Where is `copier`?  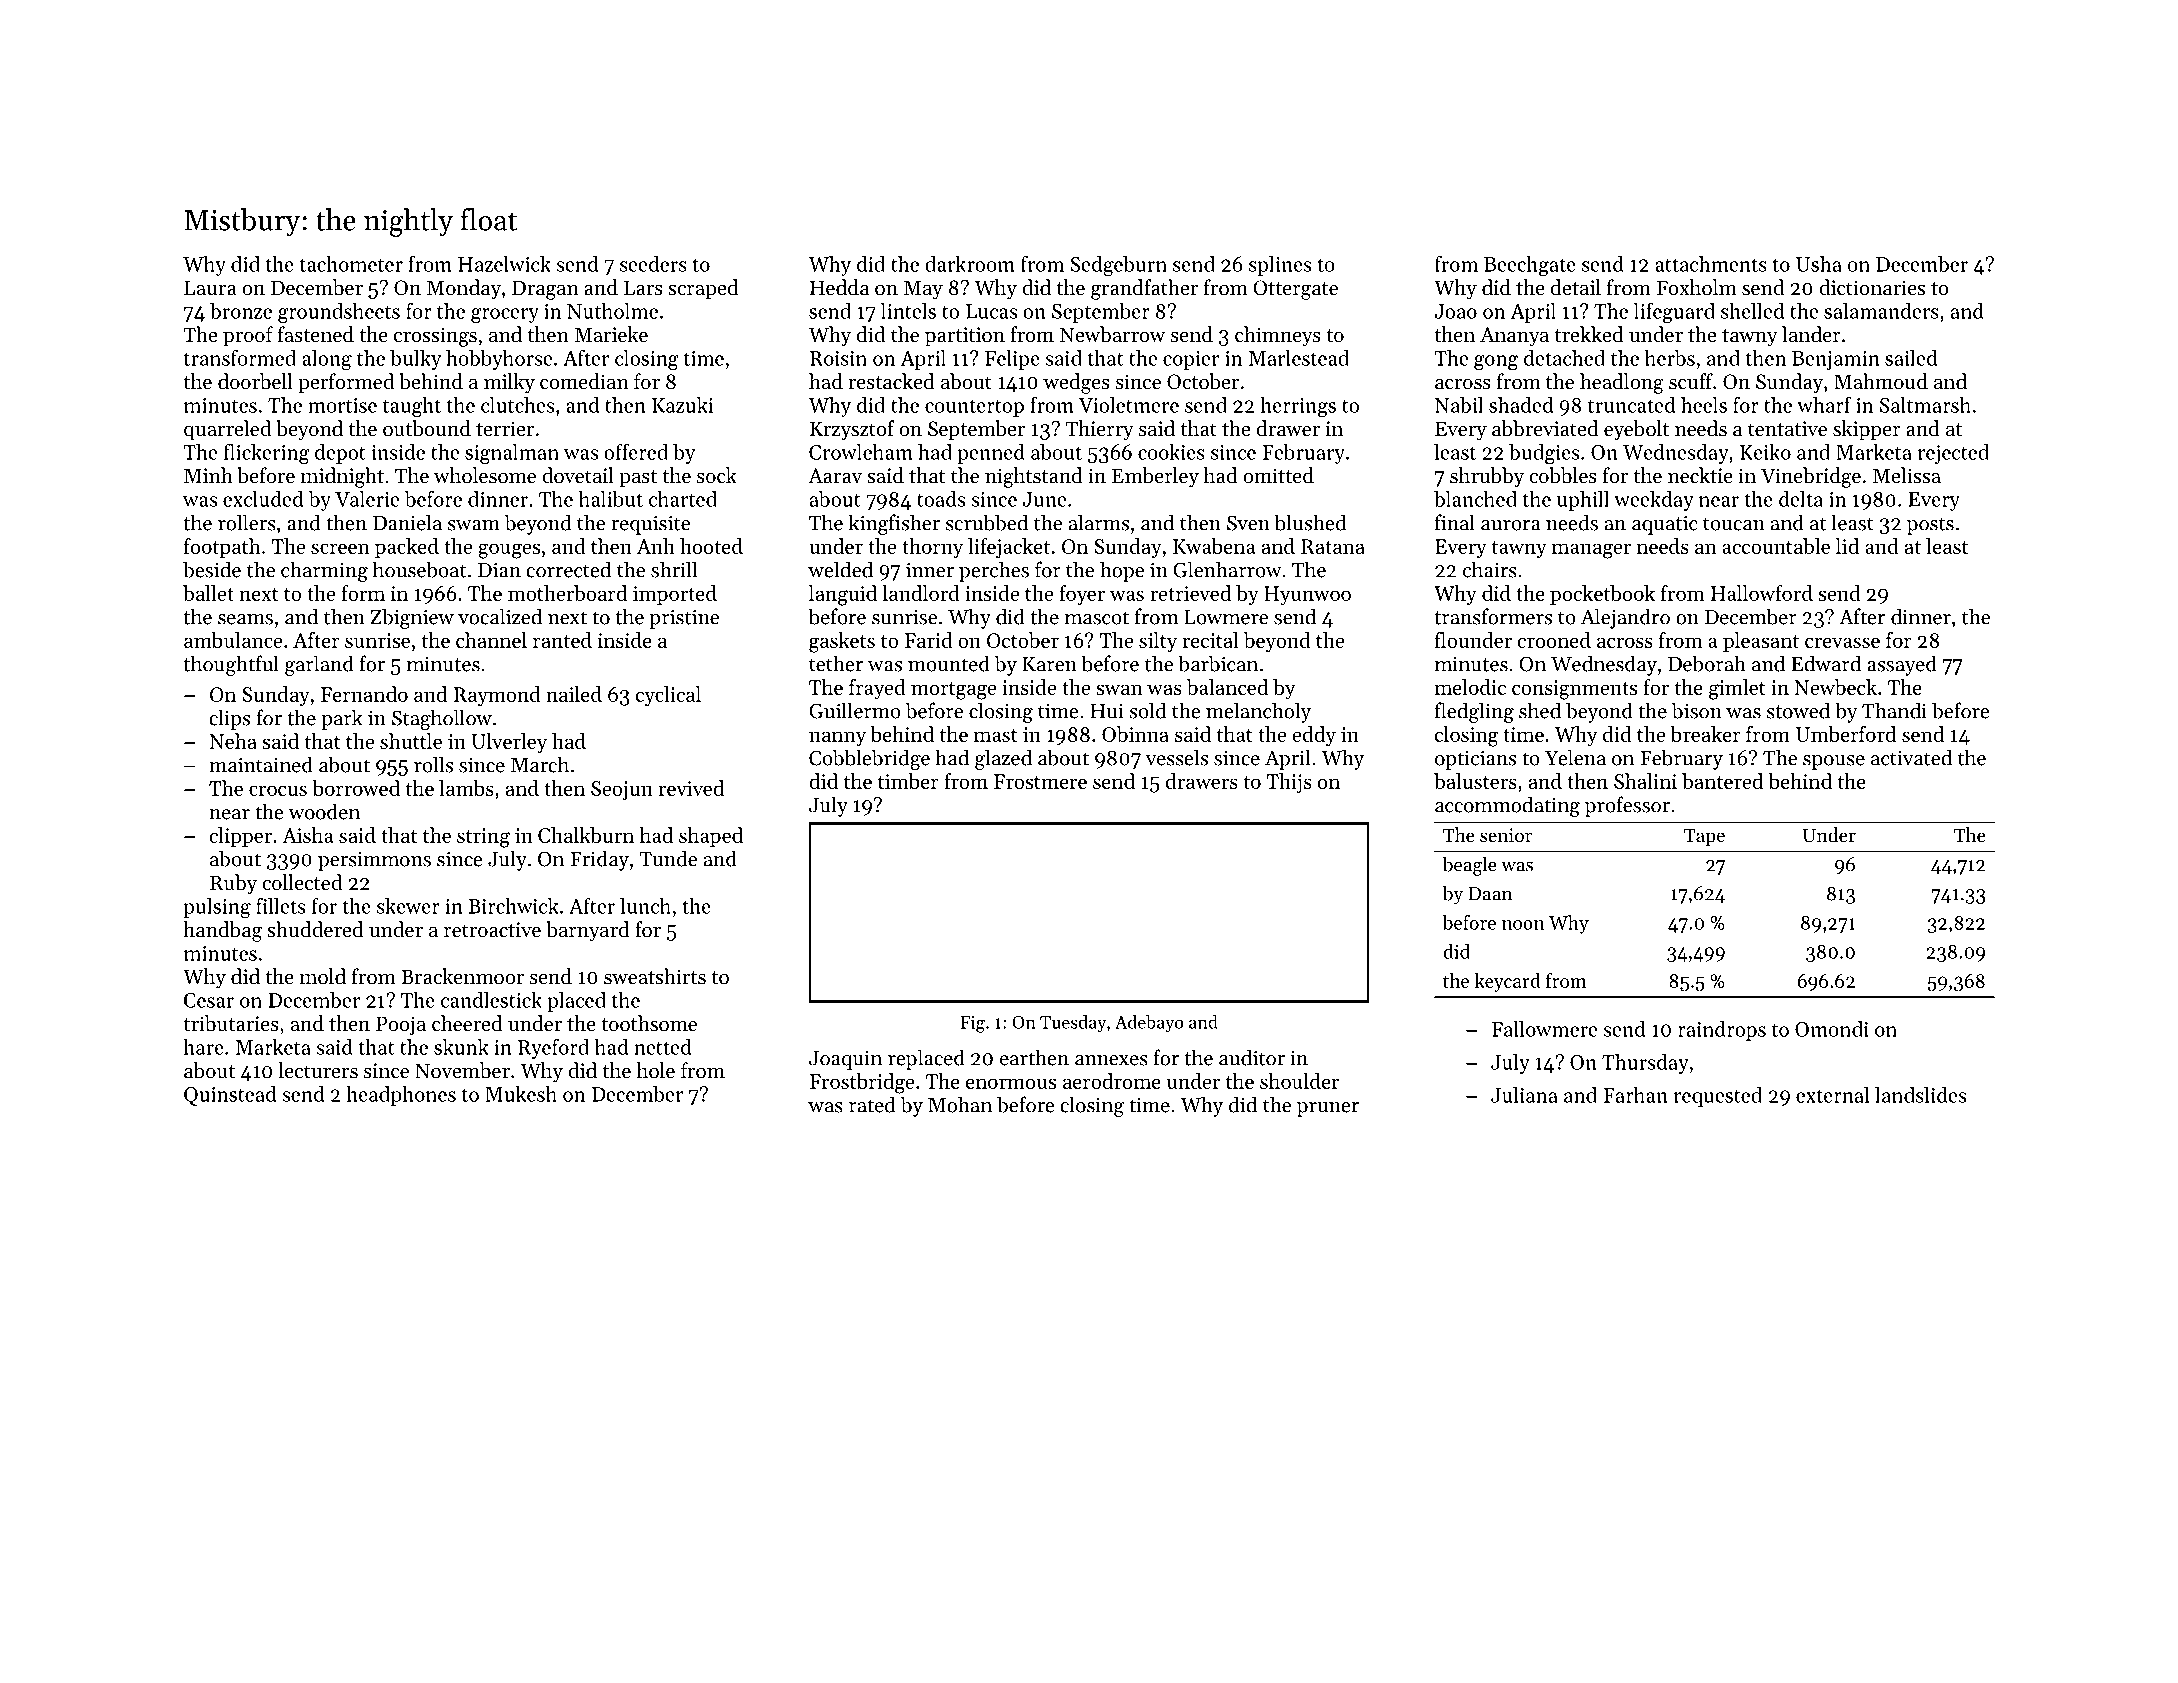 copier is located at coordinates (1191, 360).
